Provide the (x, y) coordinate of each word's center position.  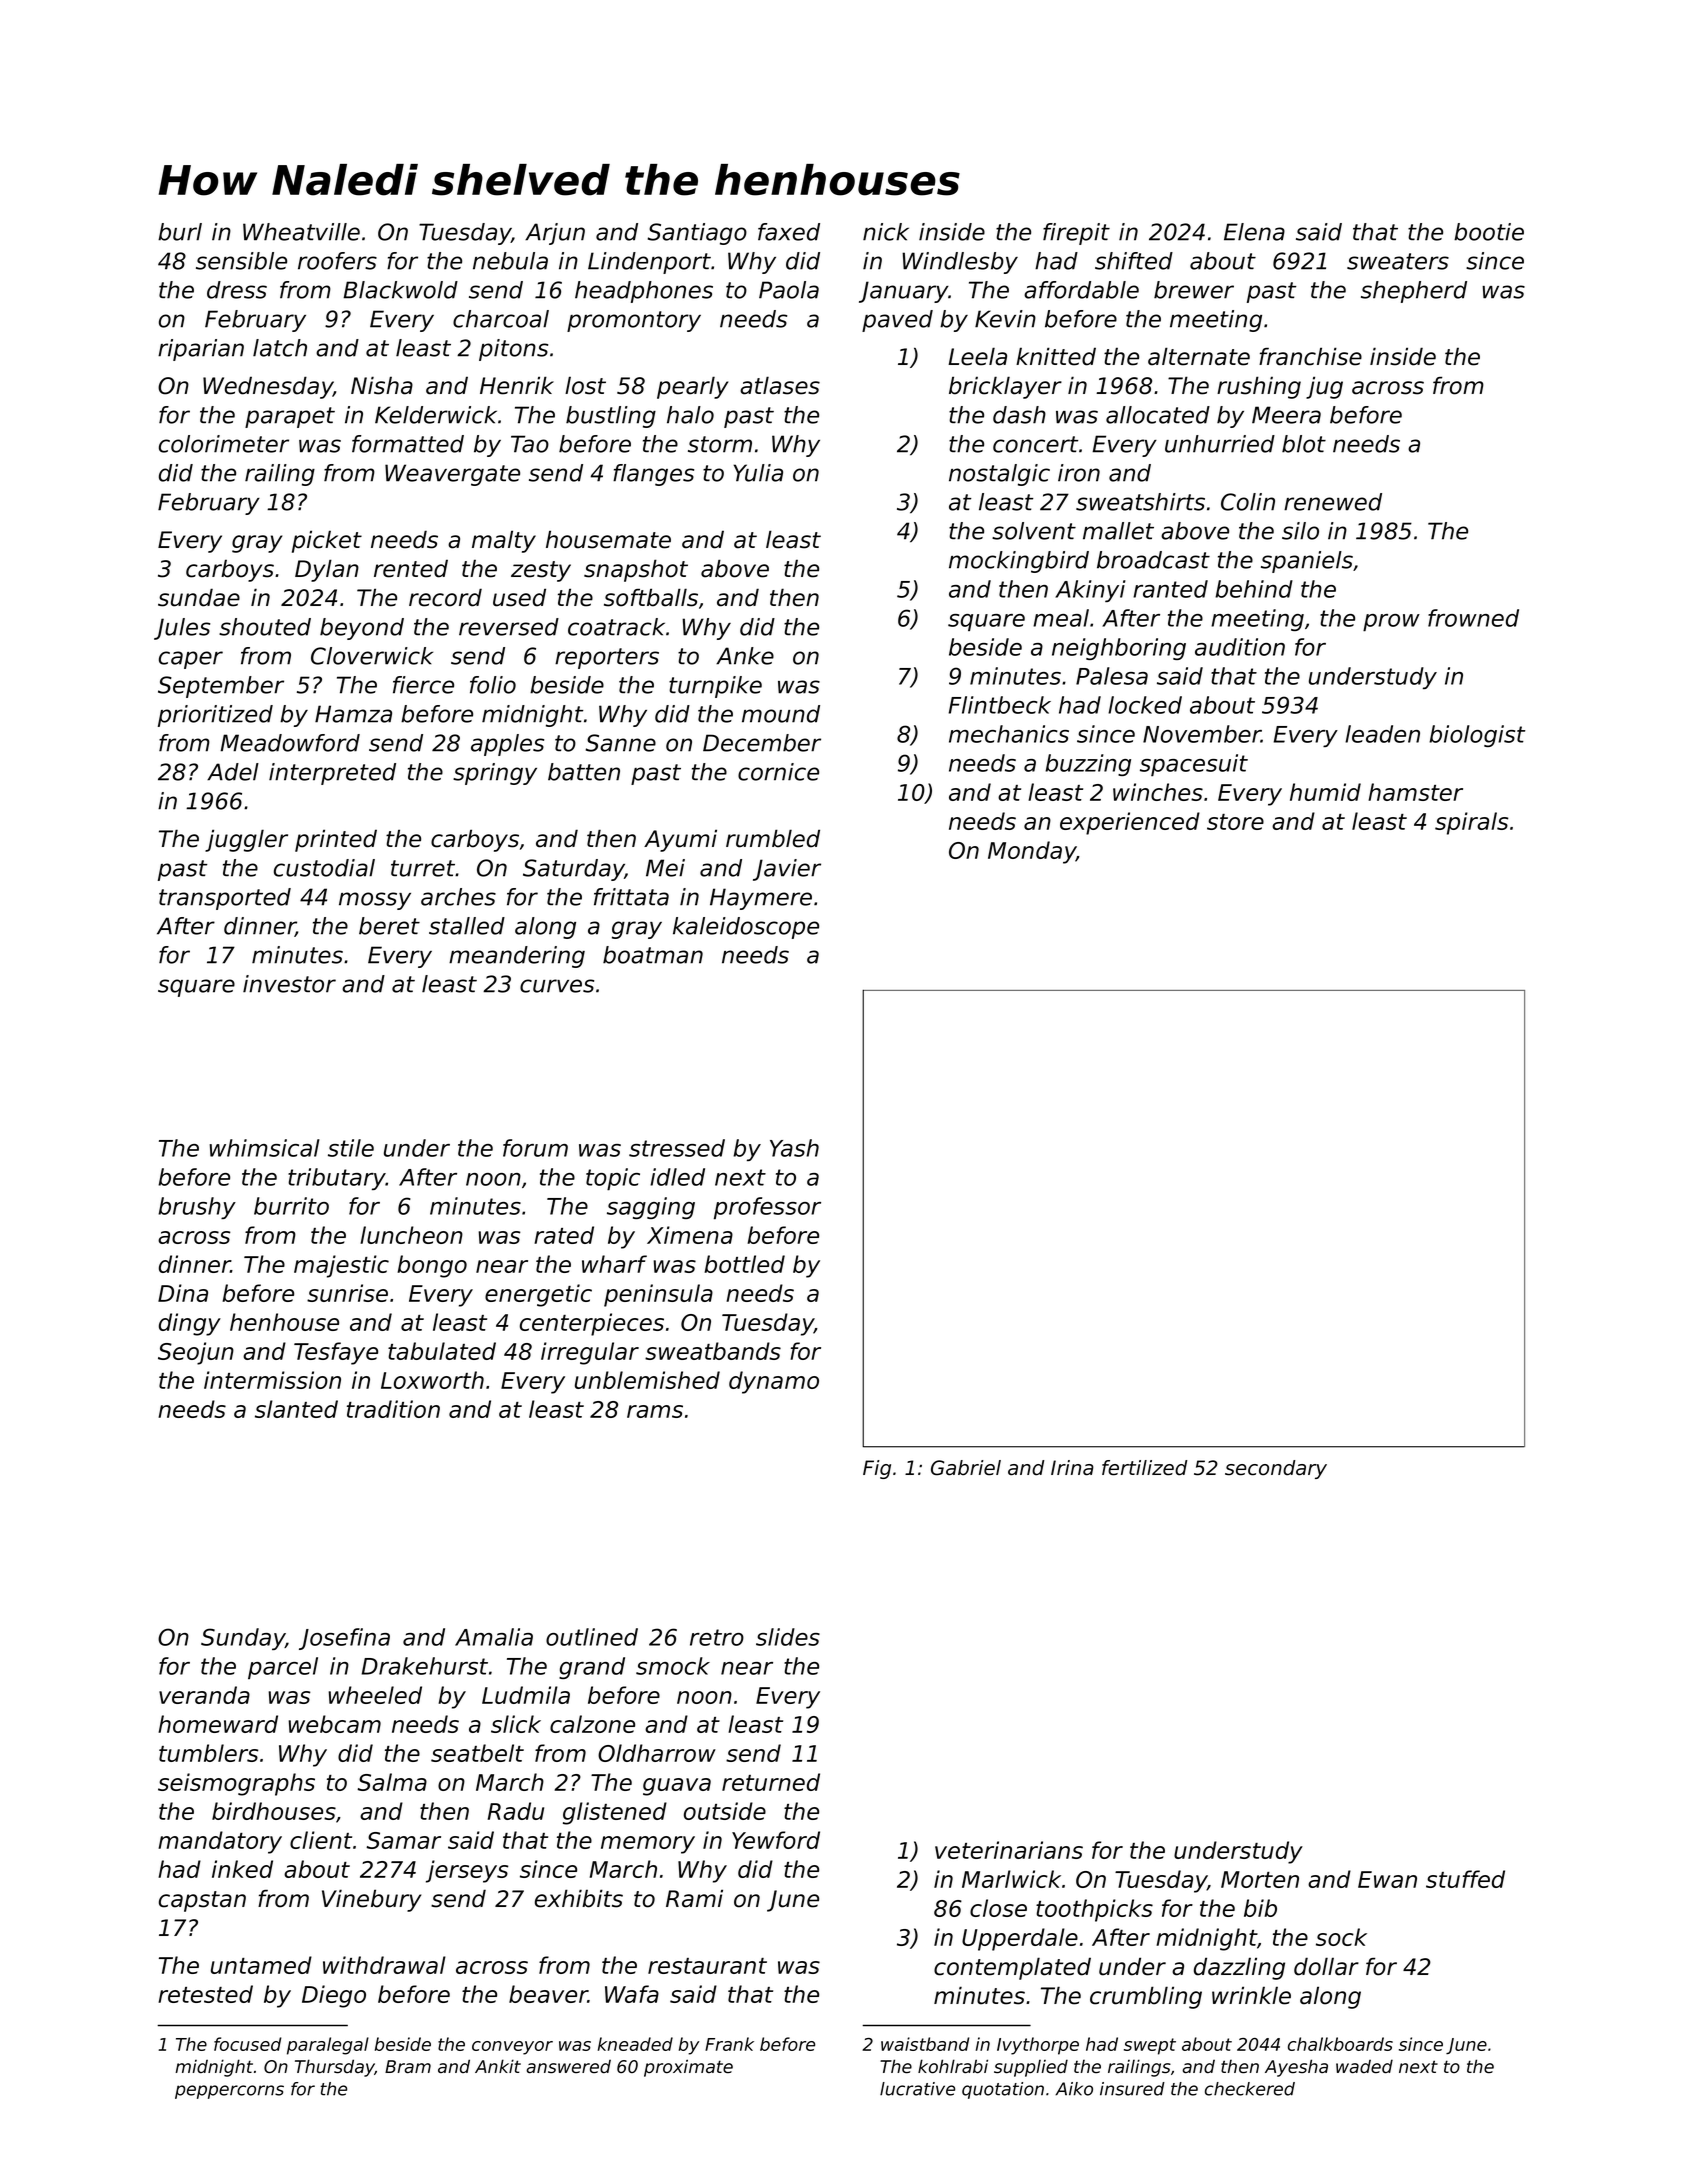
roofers (337, 261)
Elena (1254, 232)
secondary (1276, 1469)
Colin (1248, 502)
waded (1364, 2066)
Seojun (196, 1353)
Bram (408, 2067)
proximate (688, 2068)
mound (781, 714)
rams (655, 1411)
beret (389, 926)
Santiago (697, 234)
